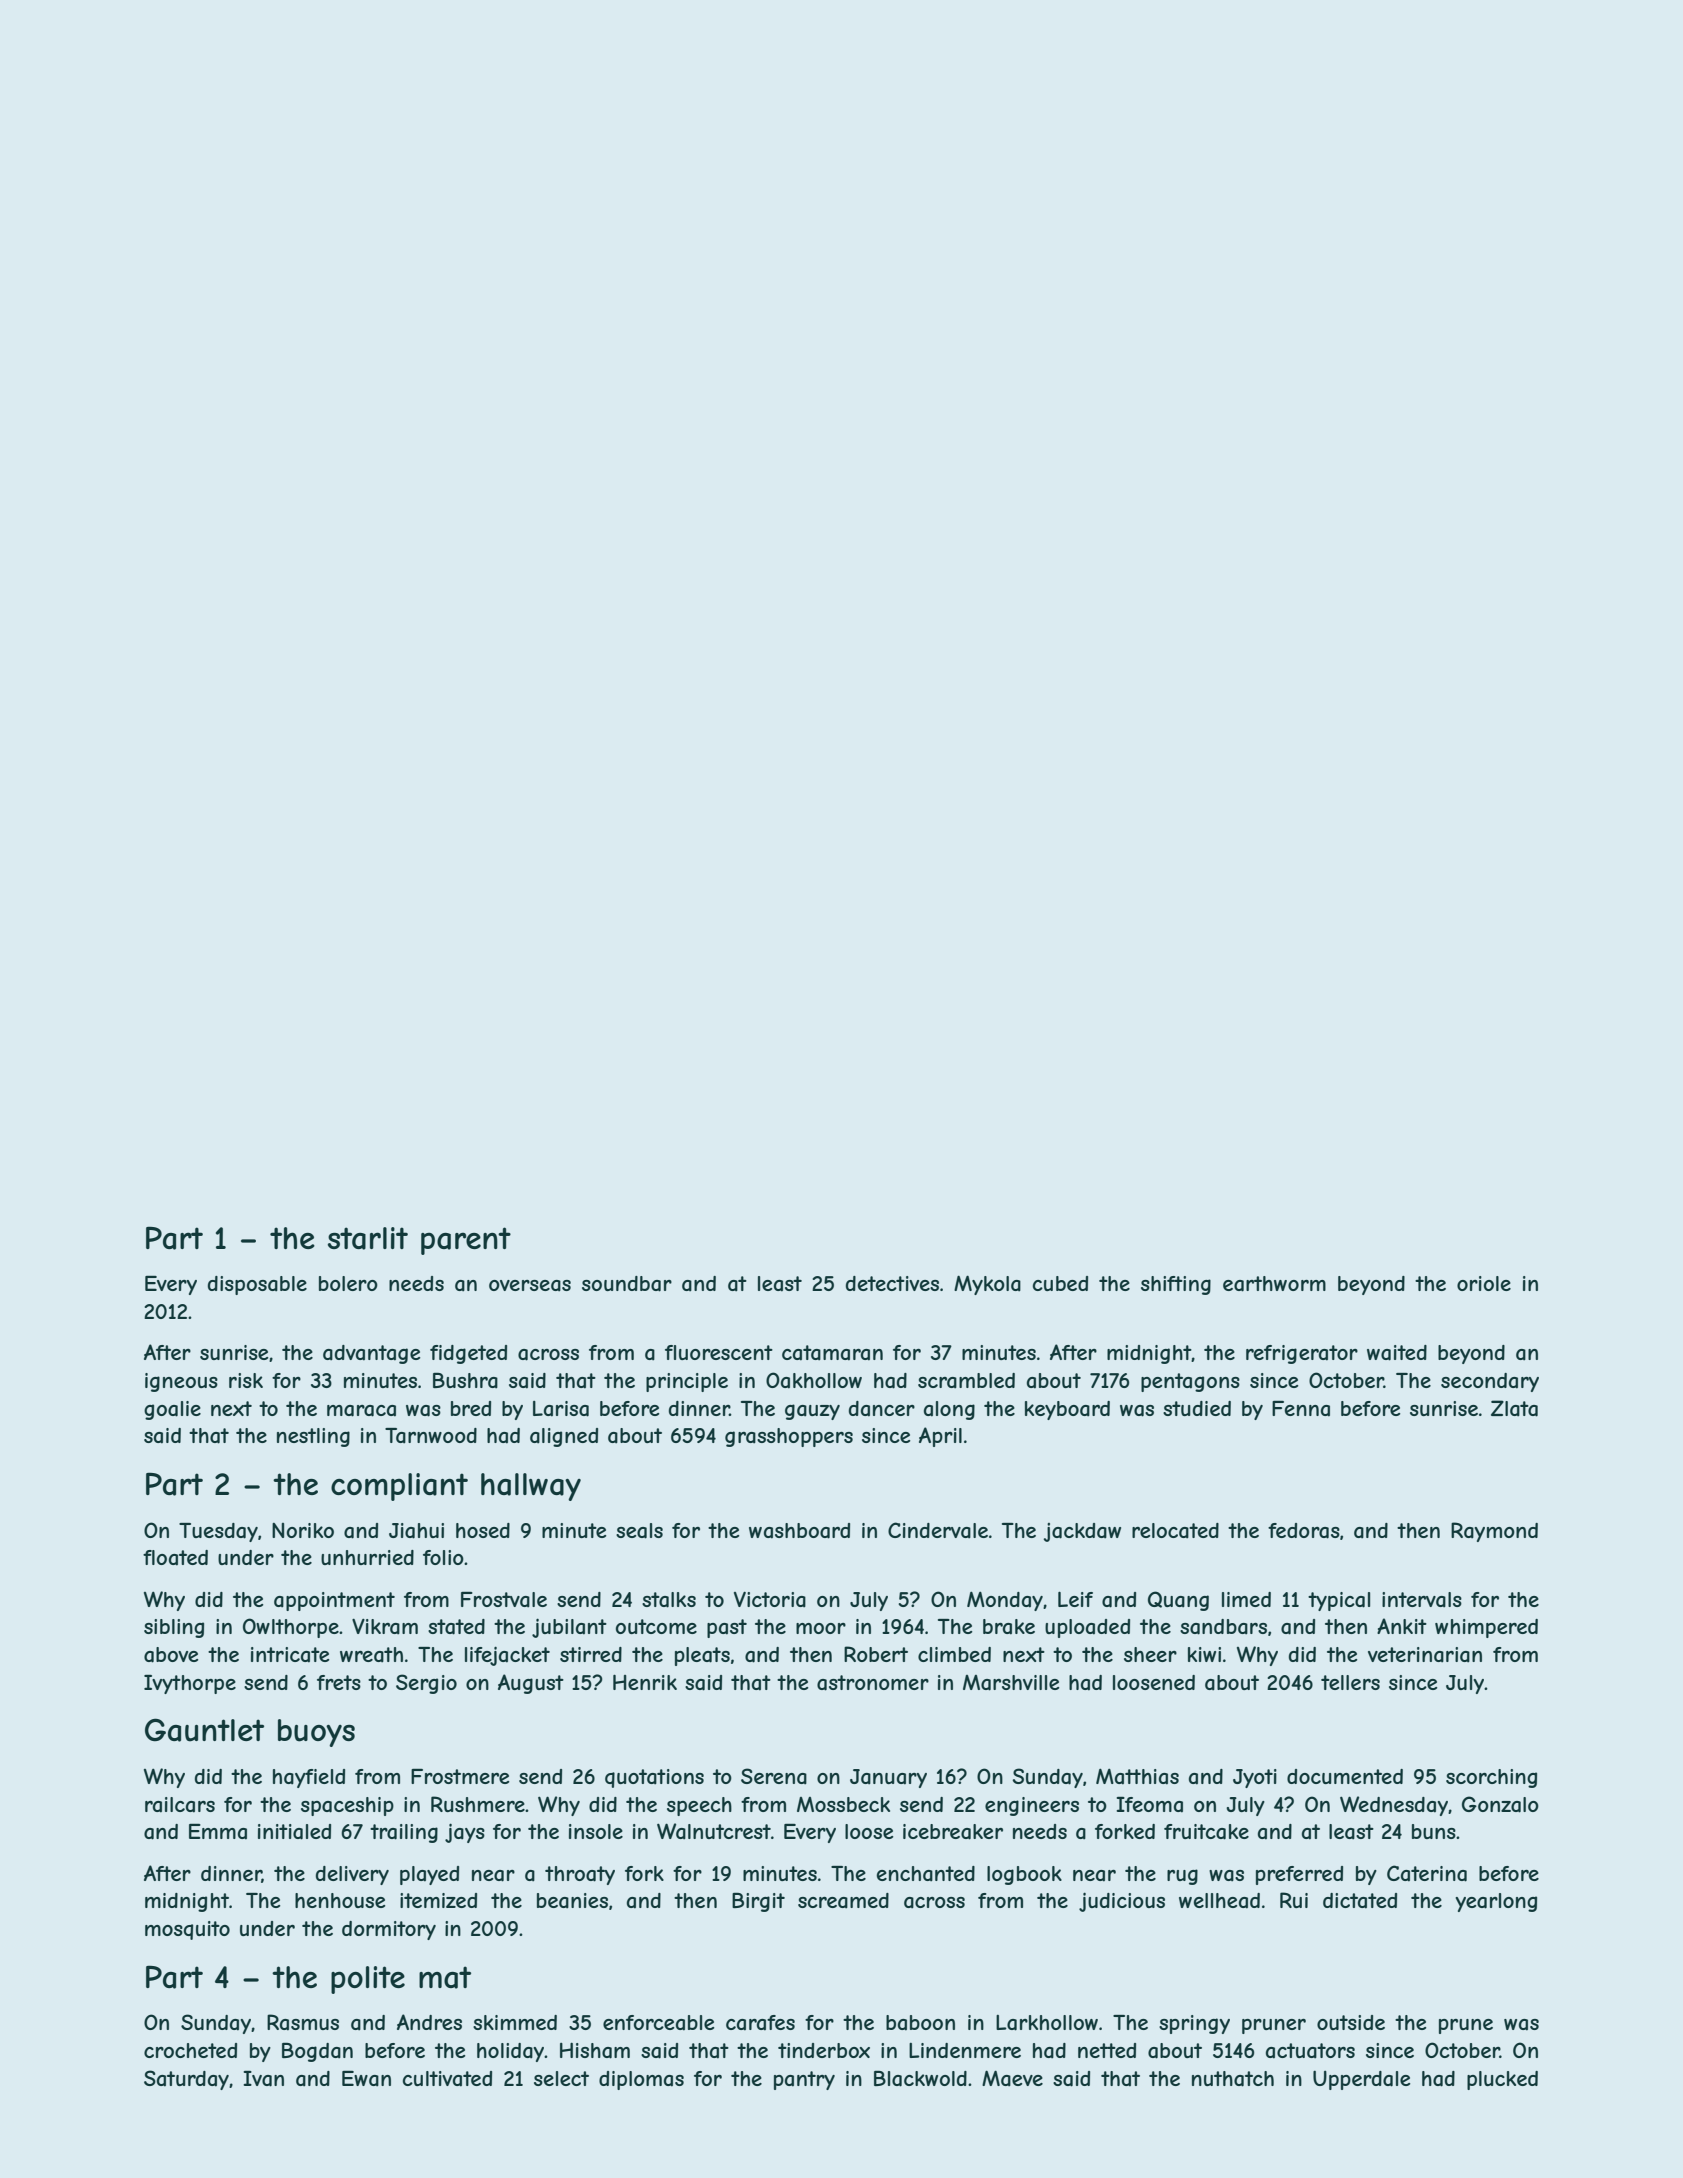 The width and height of the document is (1683, 2178). What do you see at coordinates (1486, 1628) in the document?
I see `whimpered` at bounding box center [1486, 1628].
